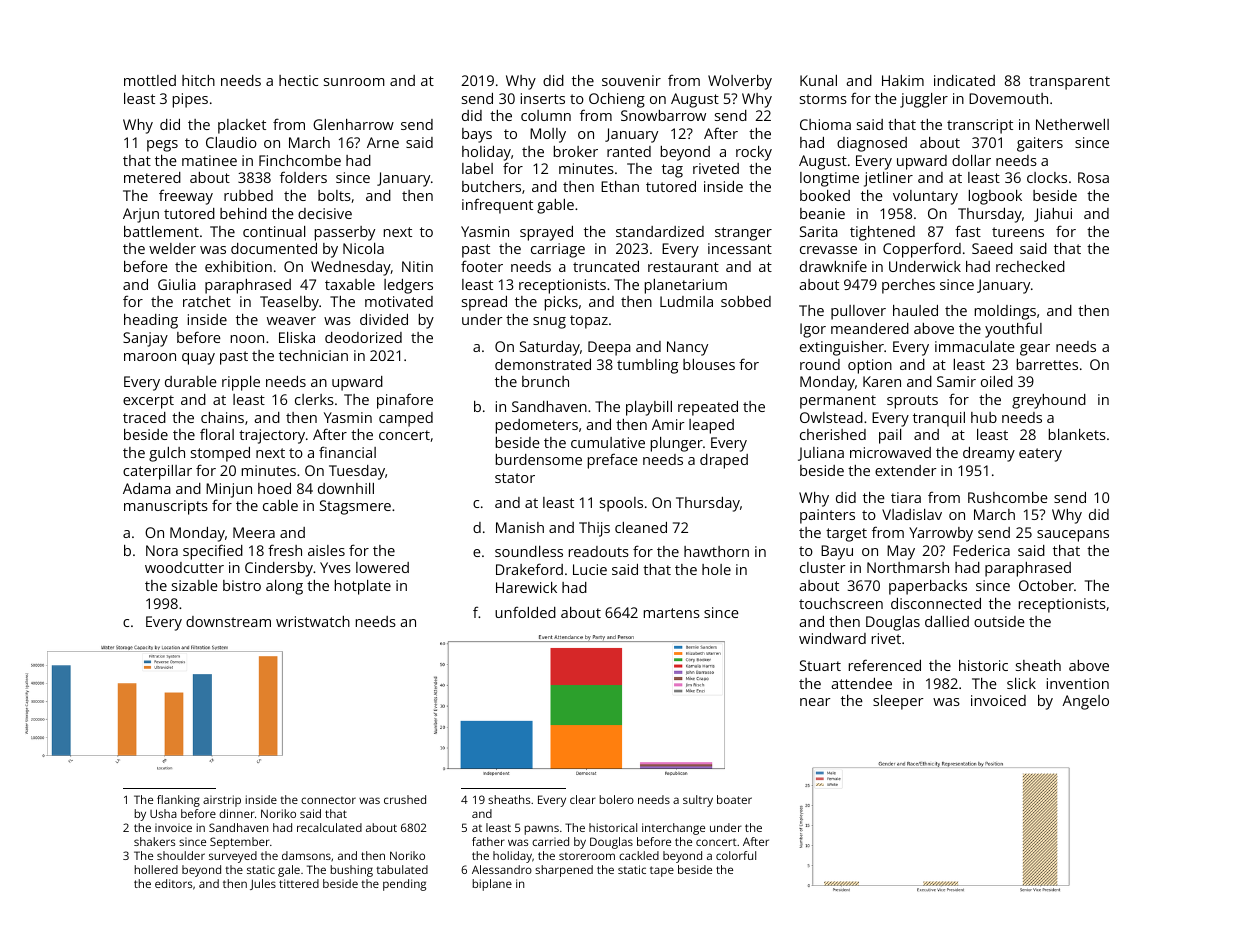 Image resolution: width=1233 pixels, height=952 pixels. I want to click on moldings, so click(1005, 312).
